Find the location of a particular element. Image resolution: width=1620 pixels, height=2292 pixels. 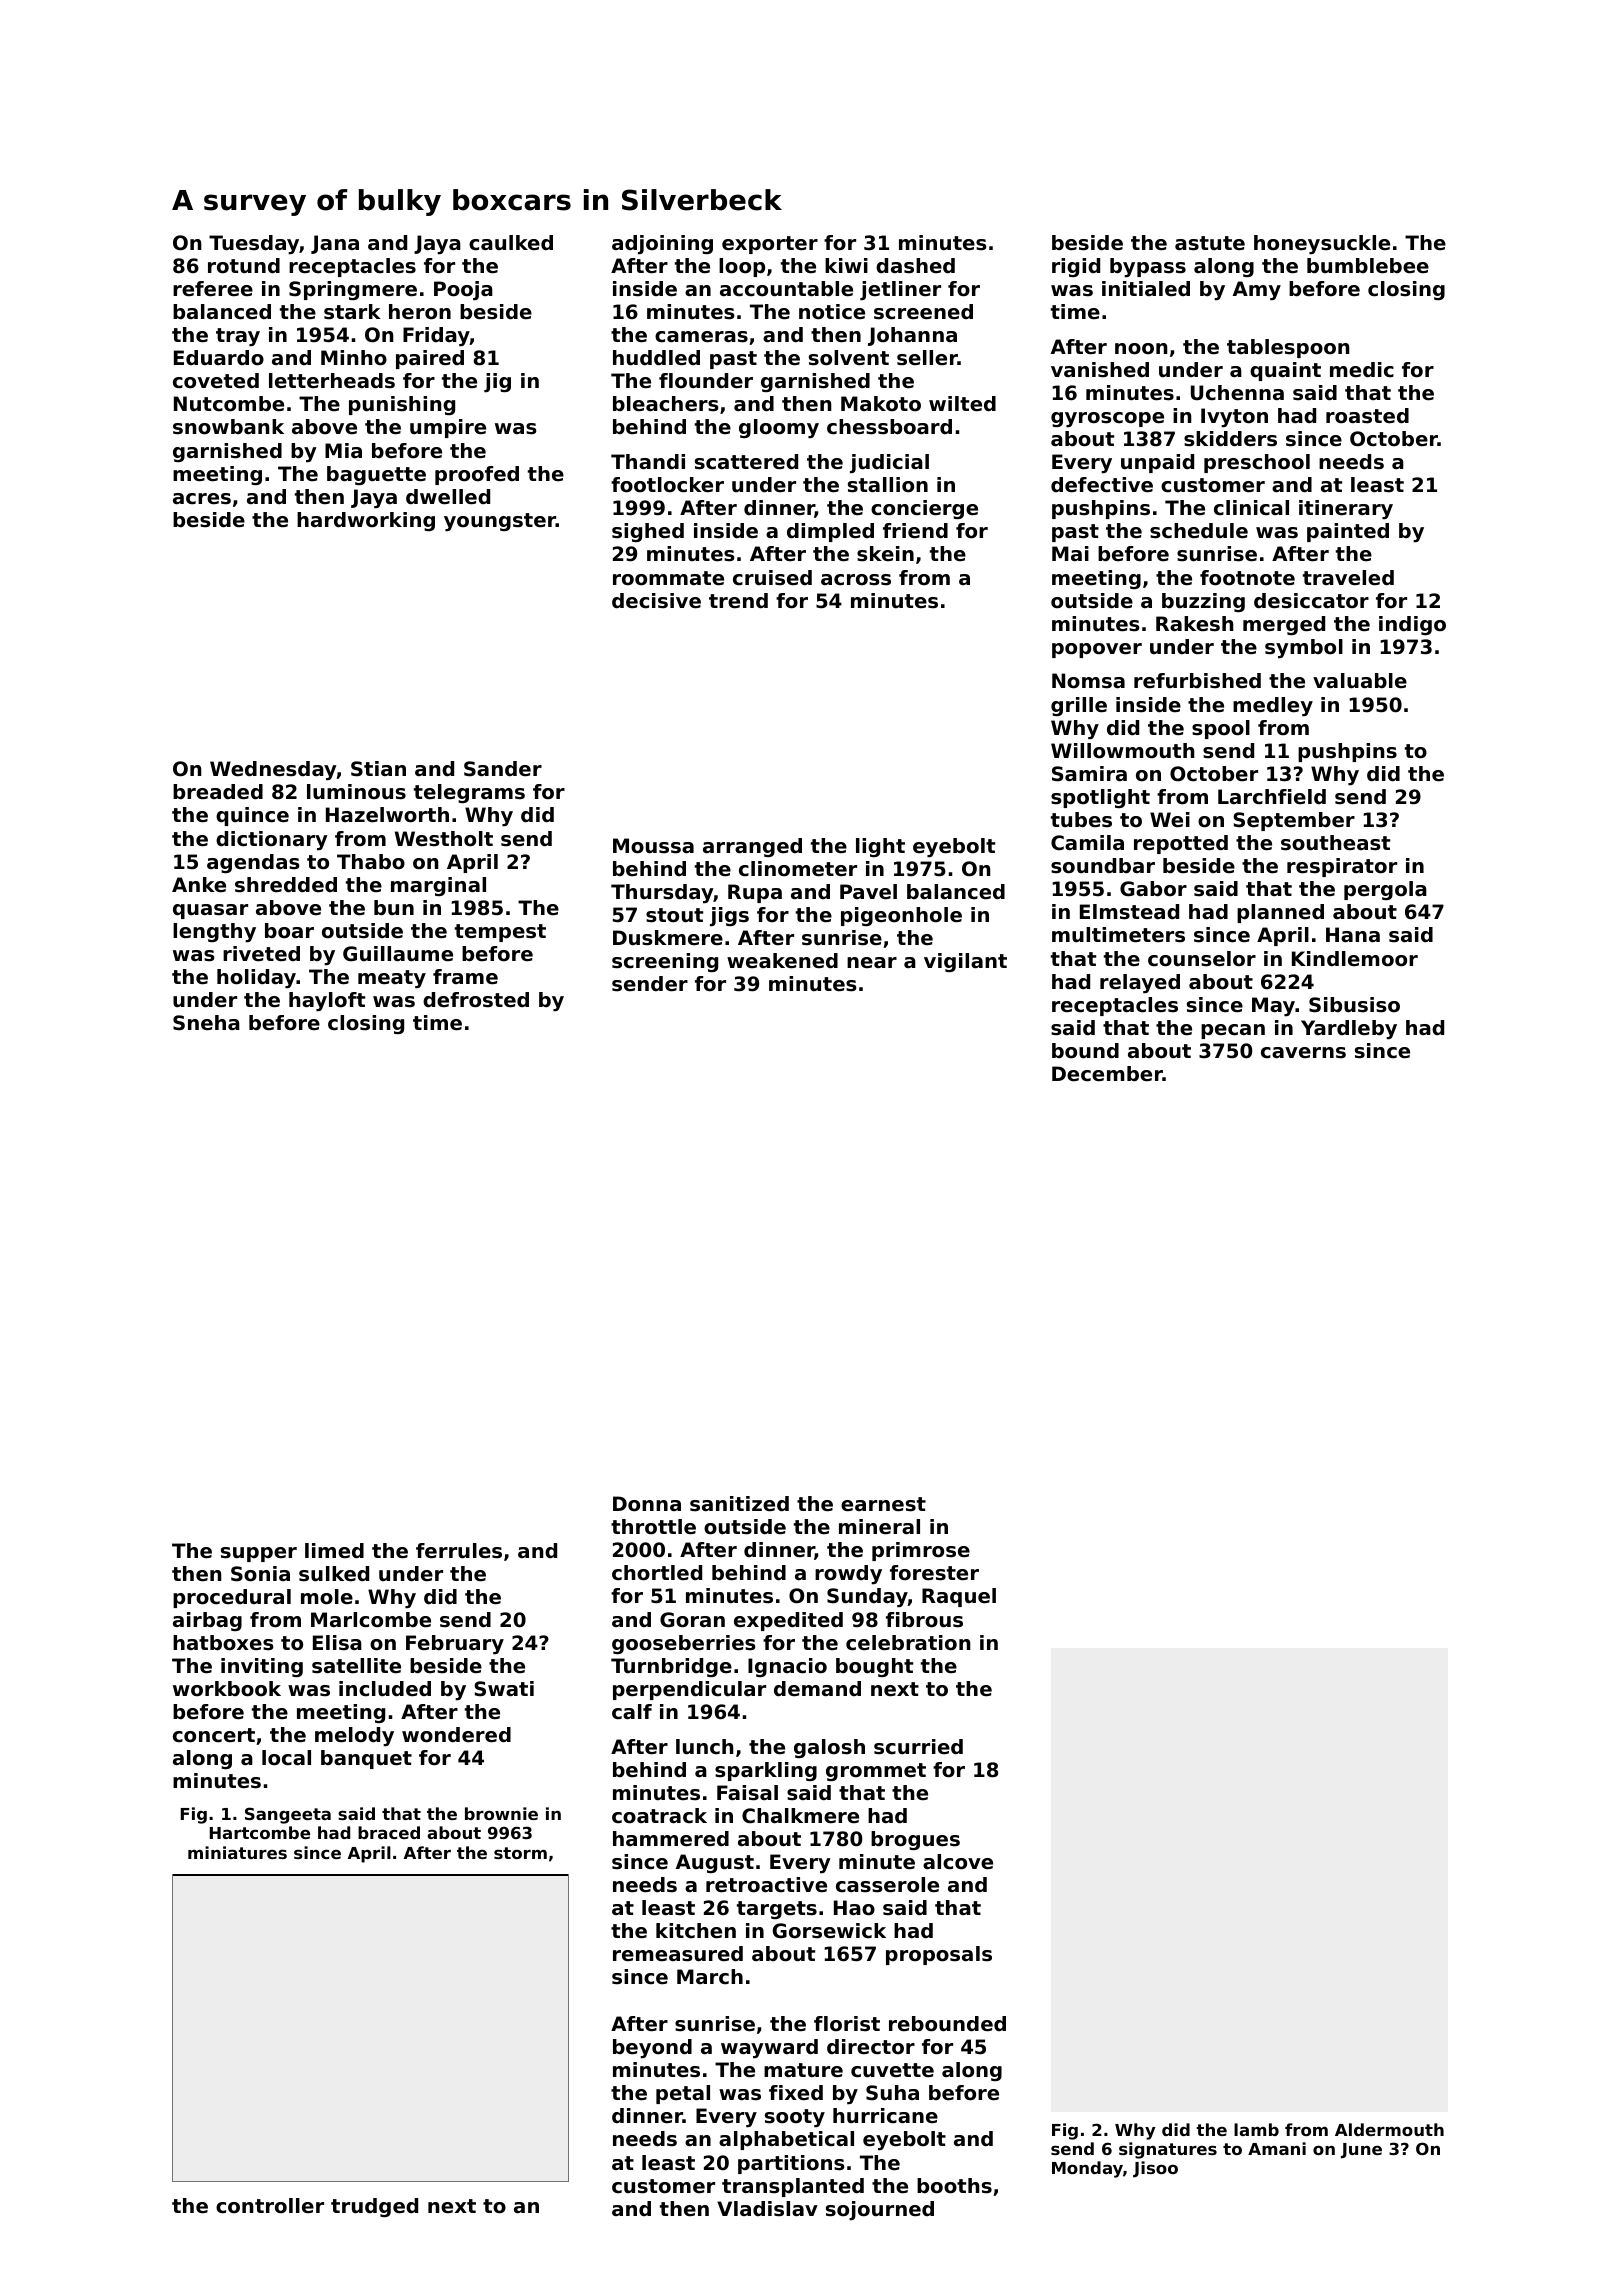

Sneha is located at coordinates (206, 1023).
